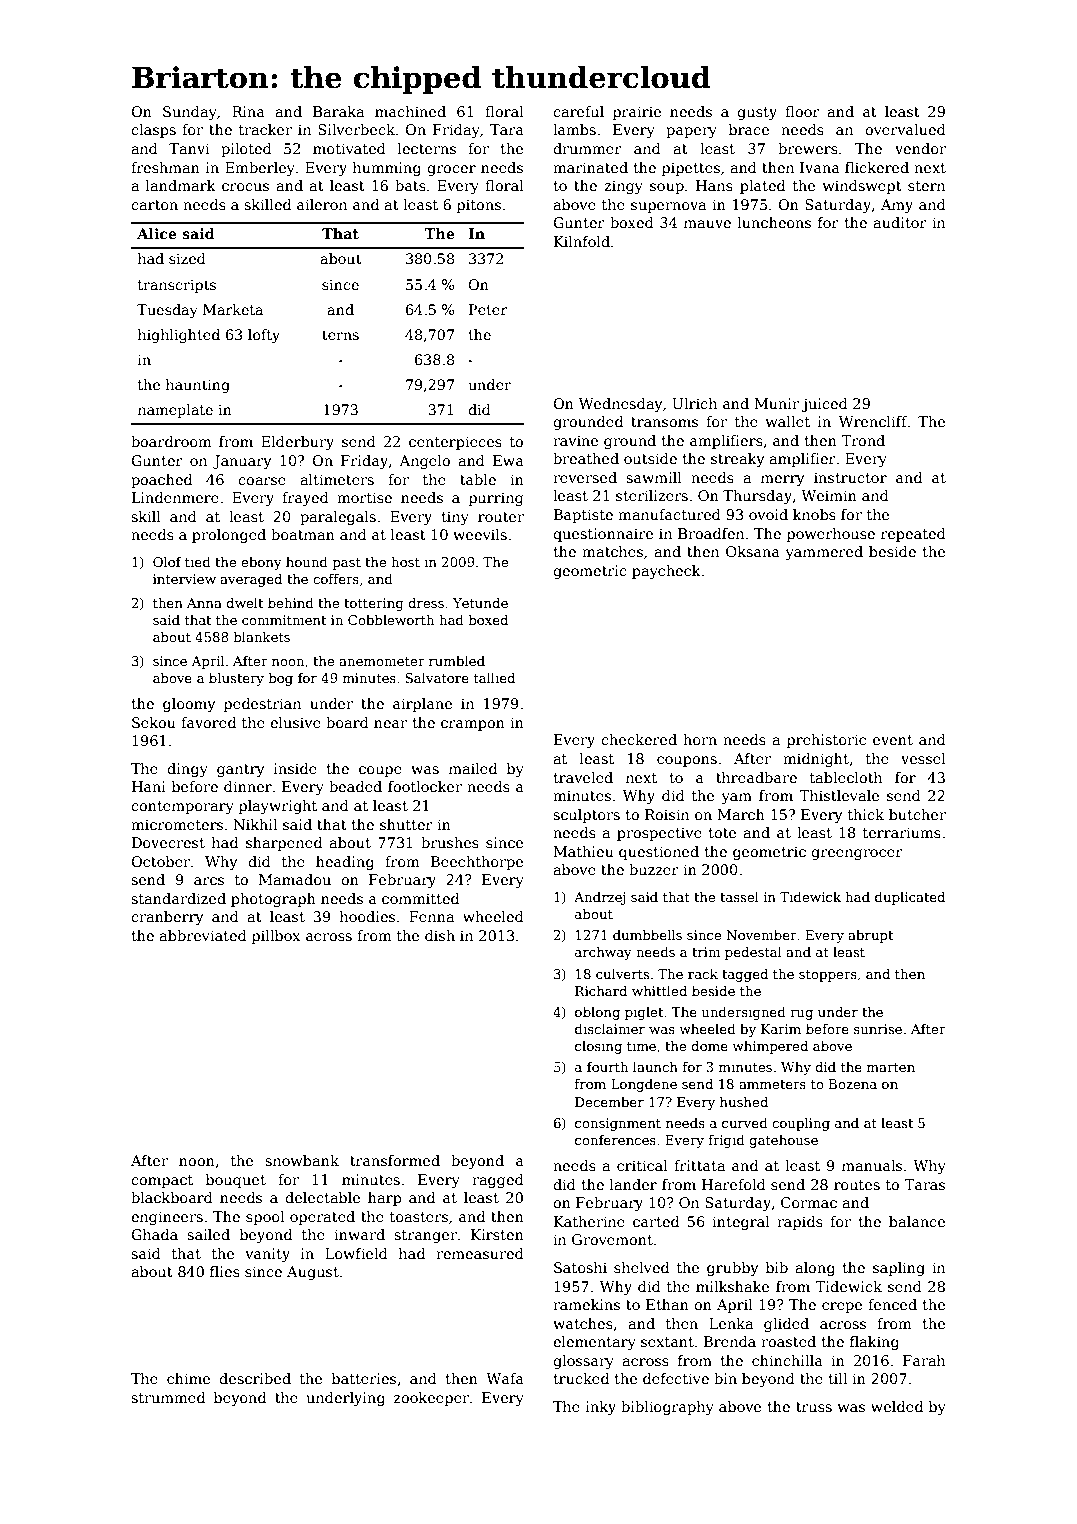 The height and width of the screenshot is (1524, 1077). Describe the element at coordinates (594, 1343) in the screenshot. I see `elementary` at that location.
